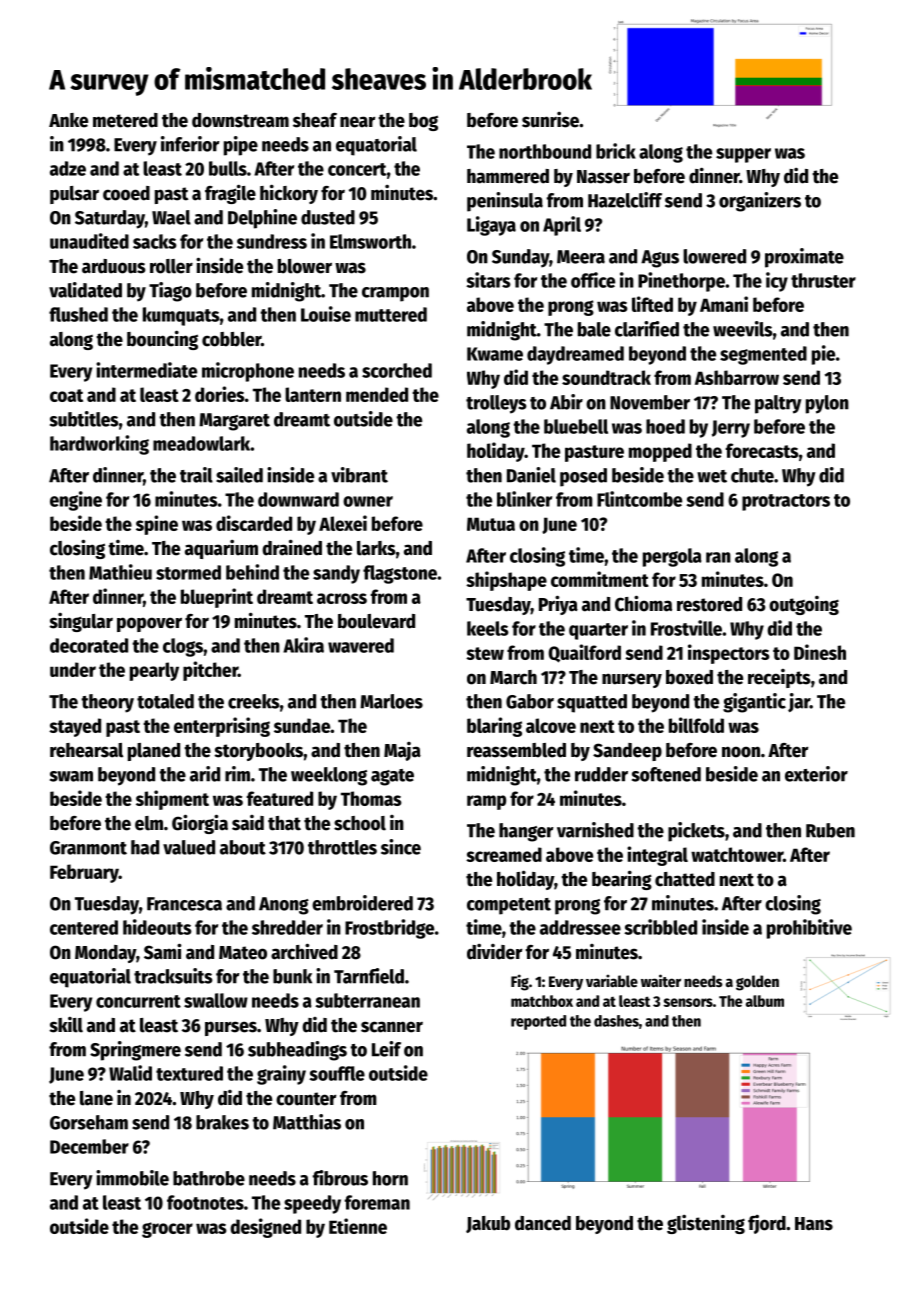 The width and height of the screenshot is (908, 1316). What do you see at coordinates (391, 314) in the screenshot?
I see `muttered` at bounding box center [391, 314].
